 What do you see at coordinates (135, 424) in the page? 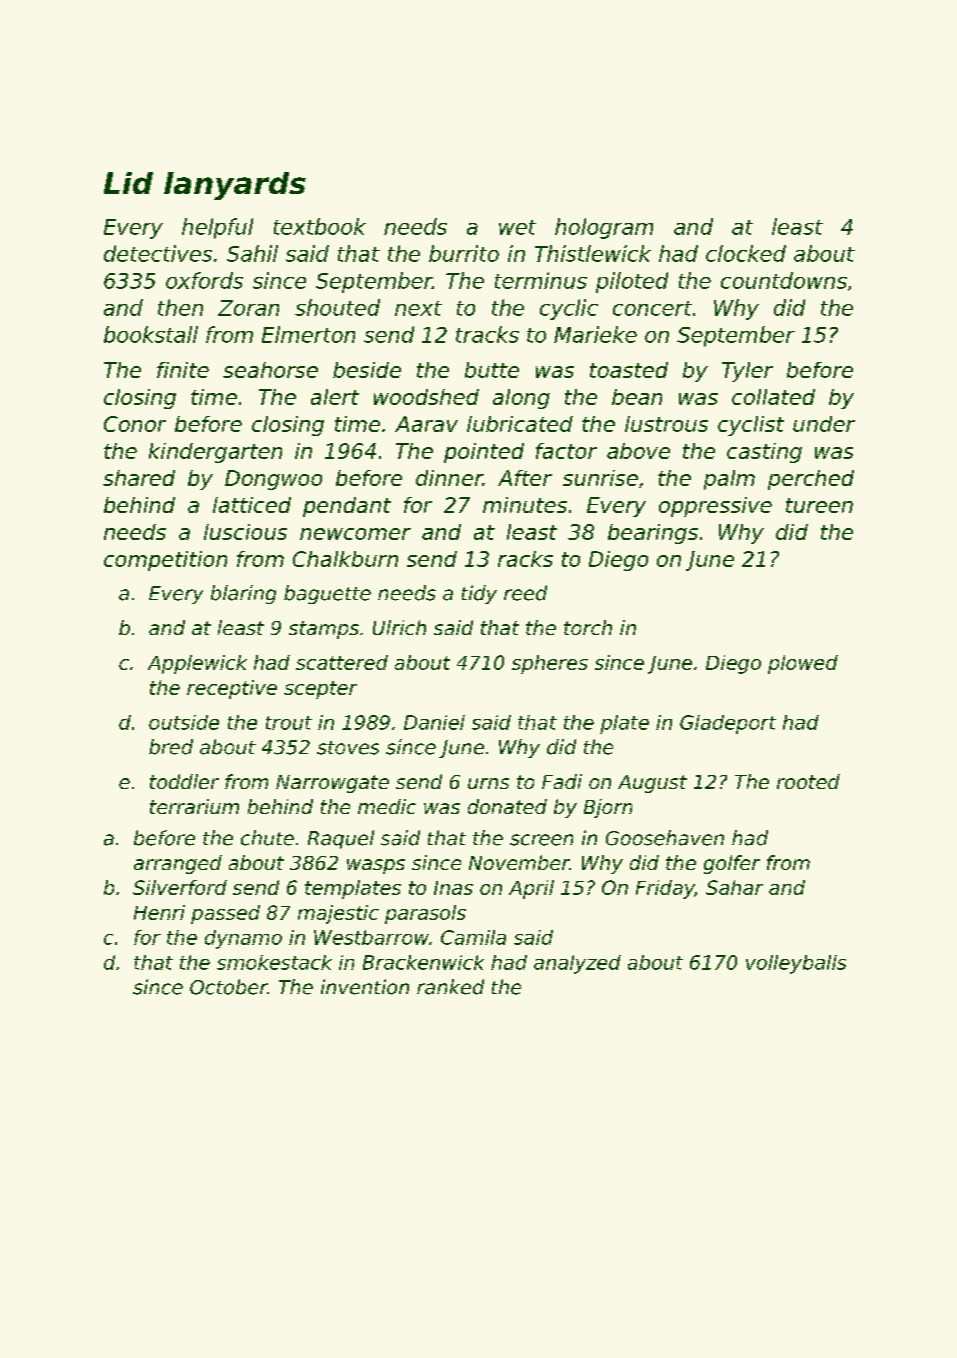
I see `Conor` at bounding box center [135, 424].
